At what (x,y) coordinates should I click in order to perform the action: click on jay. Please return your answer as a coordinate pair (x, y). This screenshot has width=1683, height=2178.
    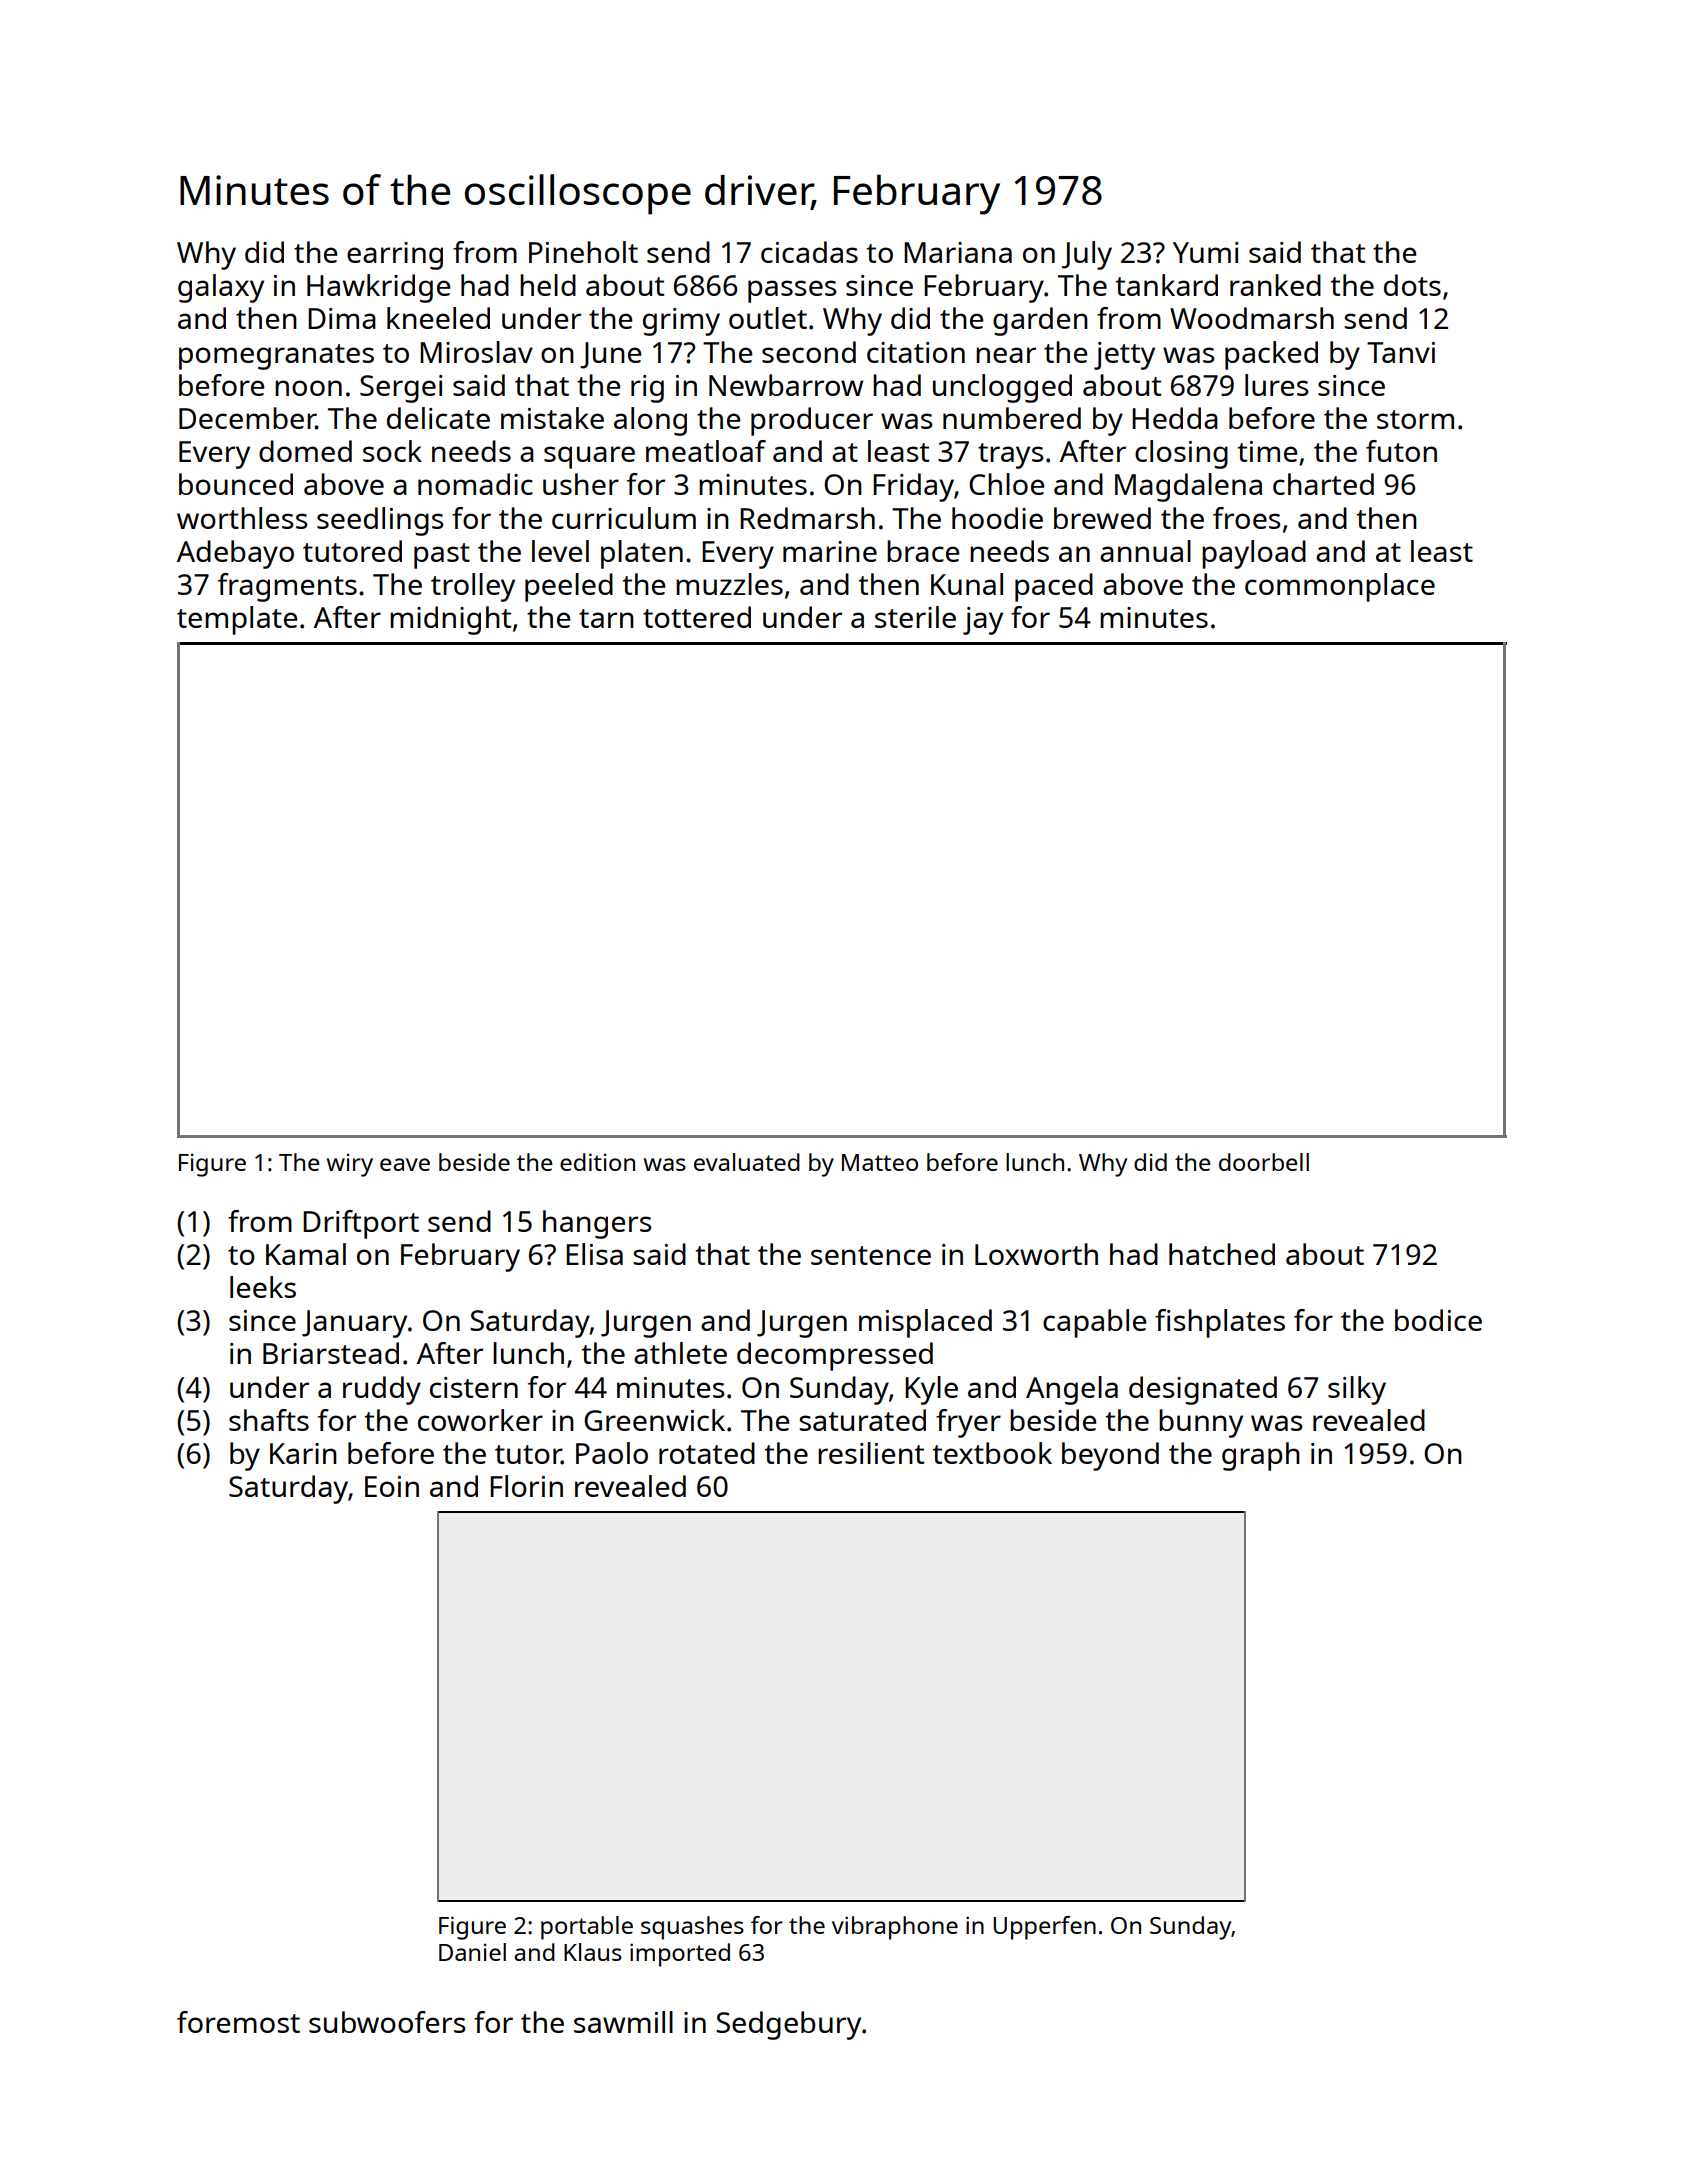
    Looking at the image, I should click on (983, 621).
